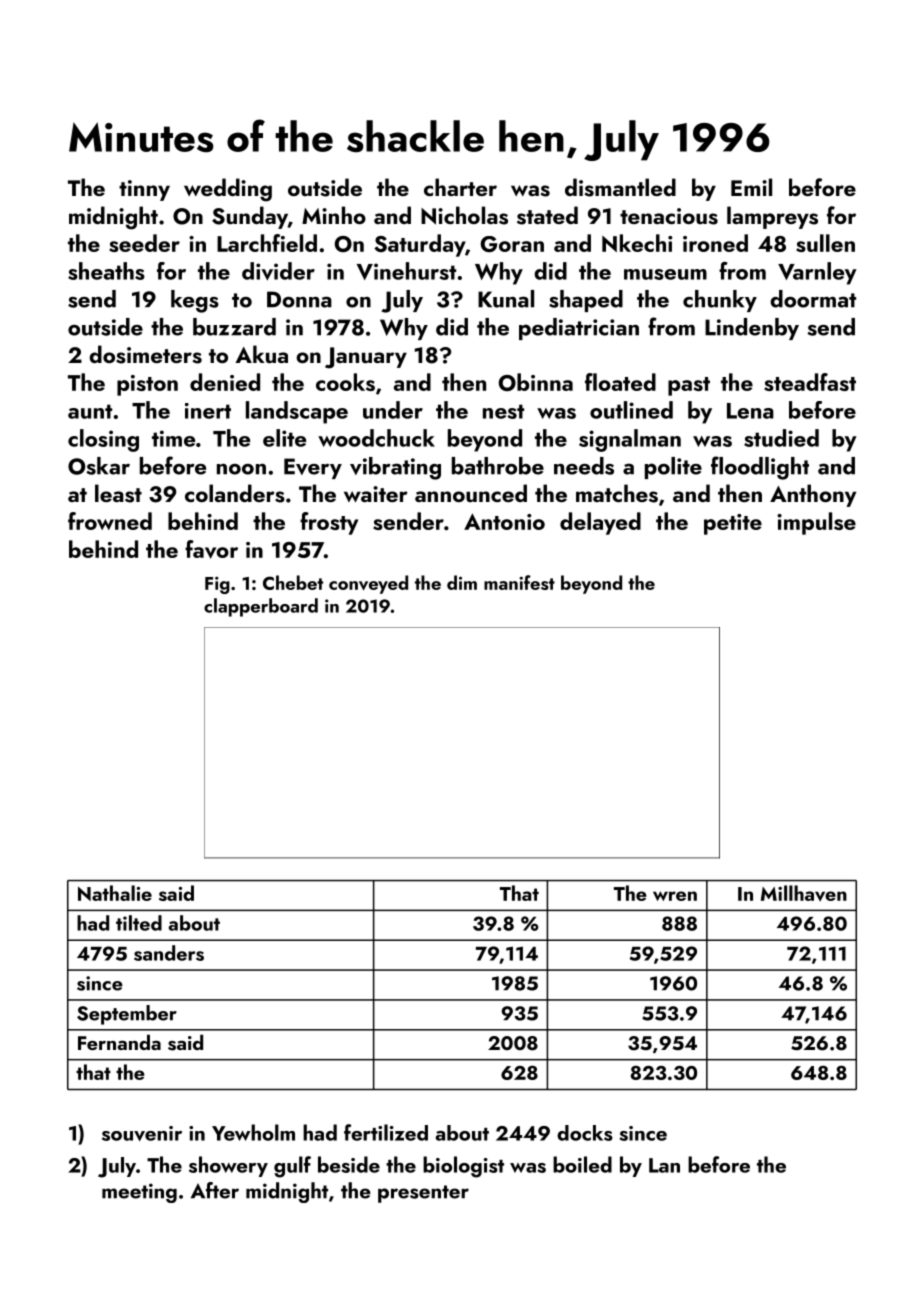 This image has width=924, height=1314. What do you see at coordinates (733, 524) in the image?
I see `petite` at bounding box center [733, 524].
